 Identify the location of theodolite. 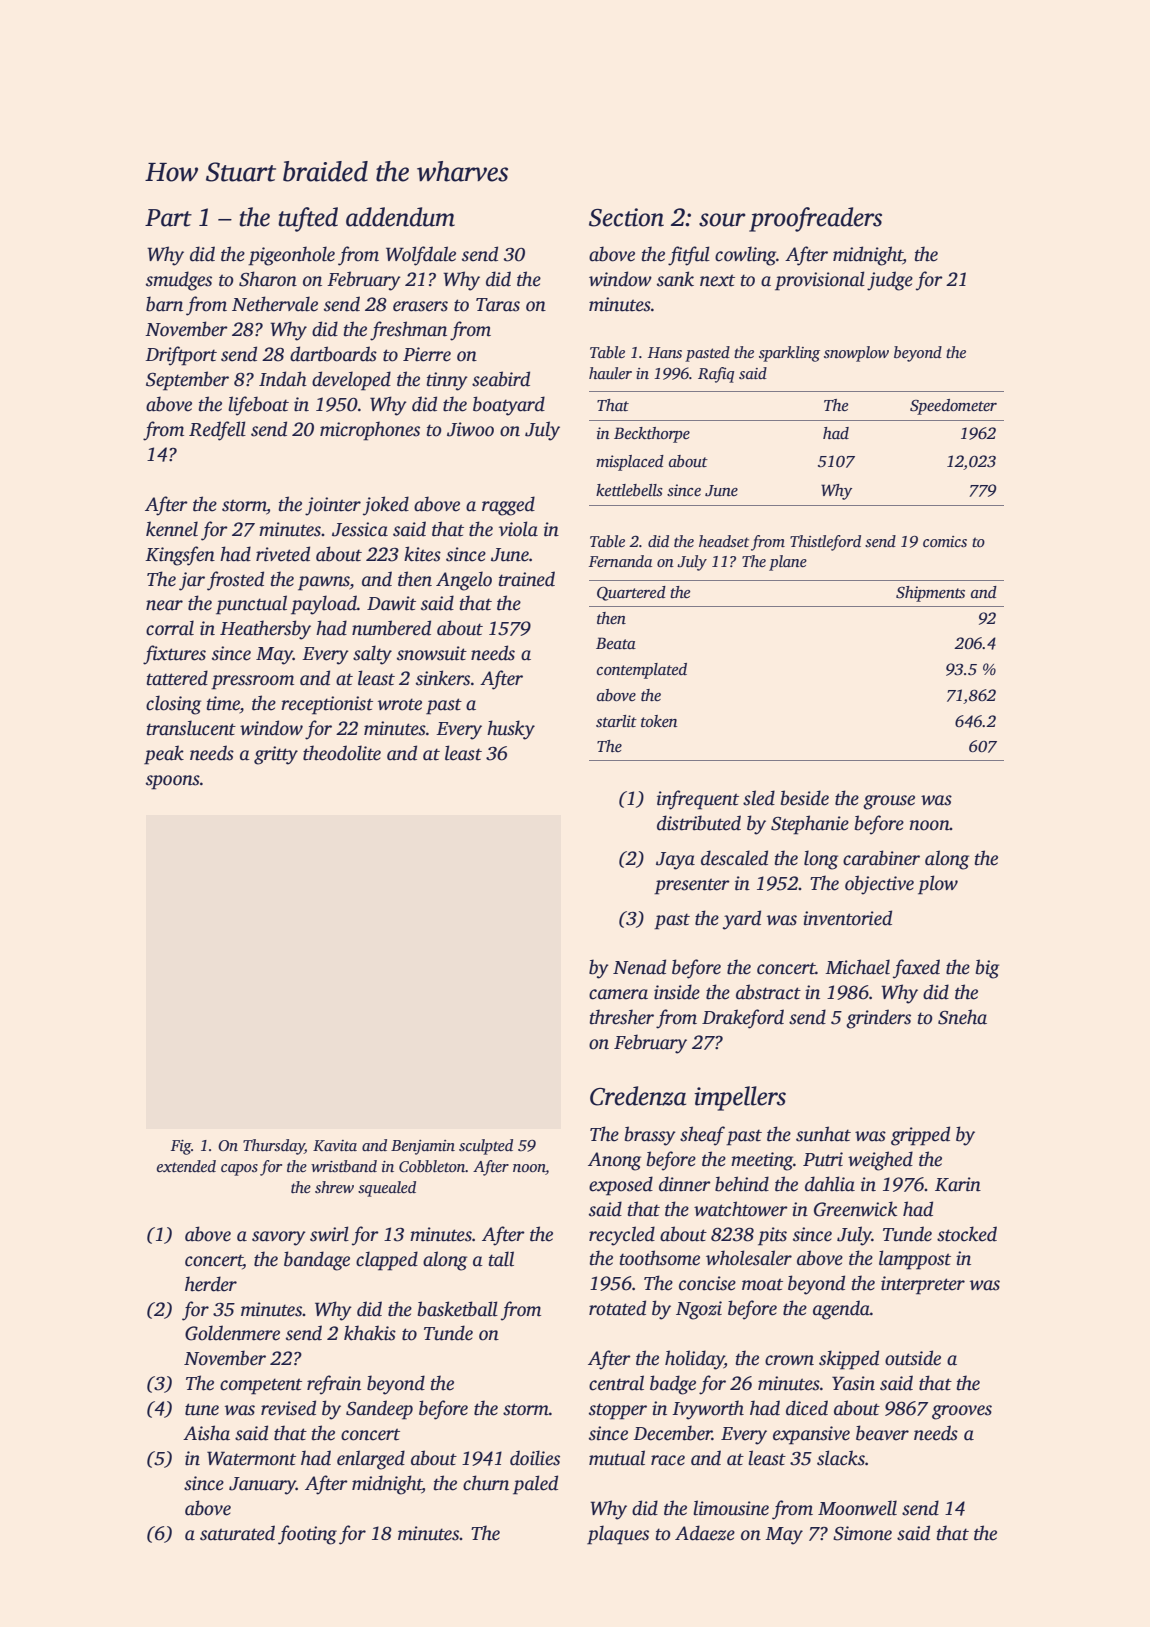
(342, 753).
